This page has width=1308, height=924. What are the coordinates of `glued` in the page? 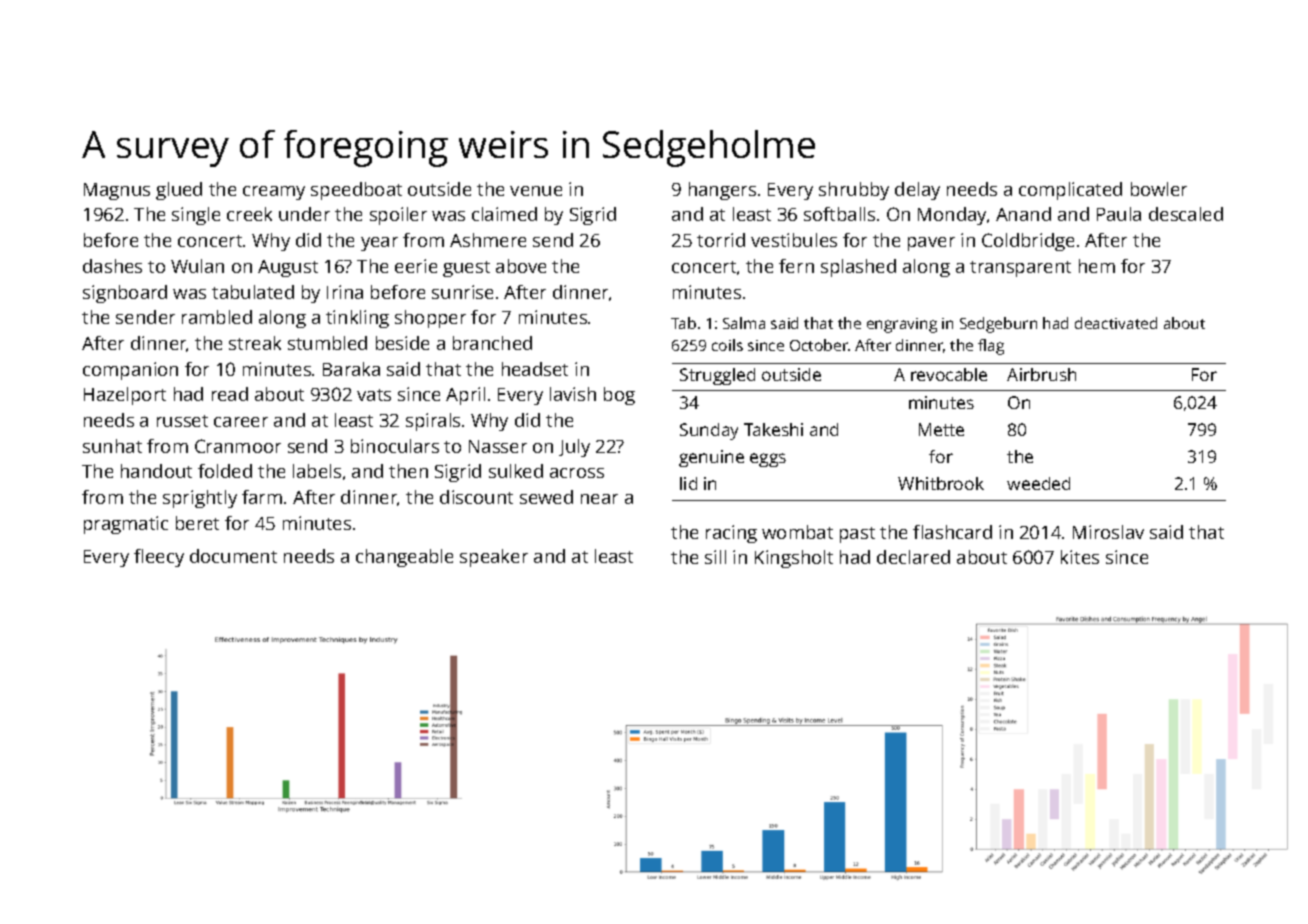 It's located at (179, 191).
